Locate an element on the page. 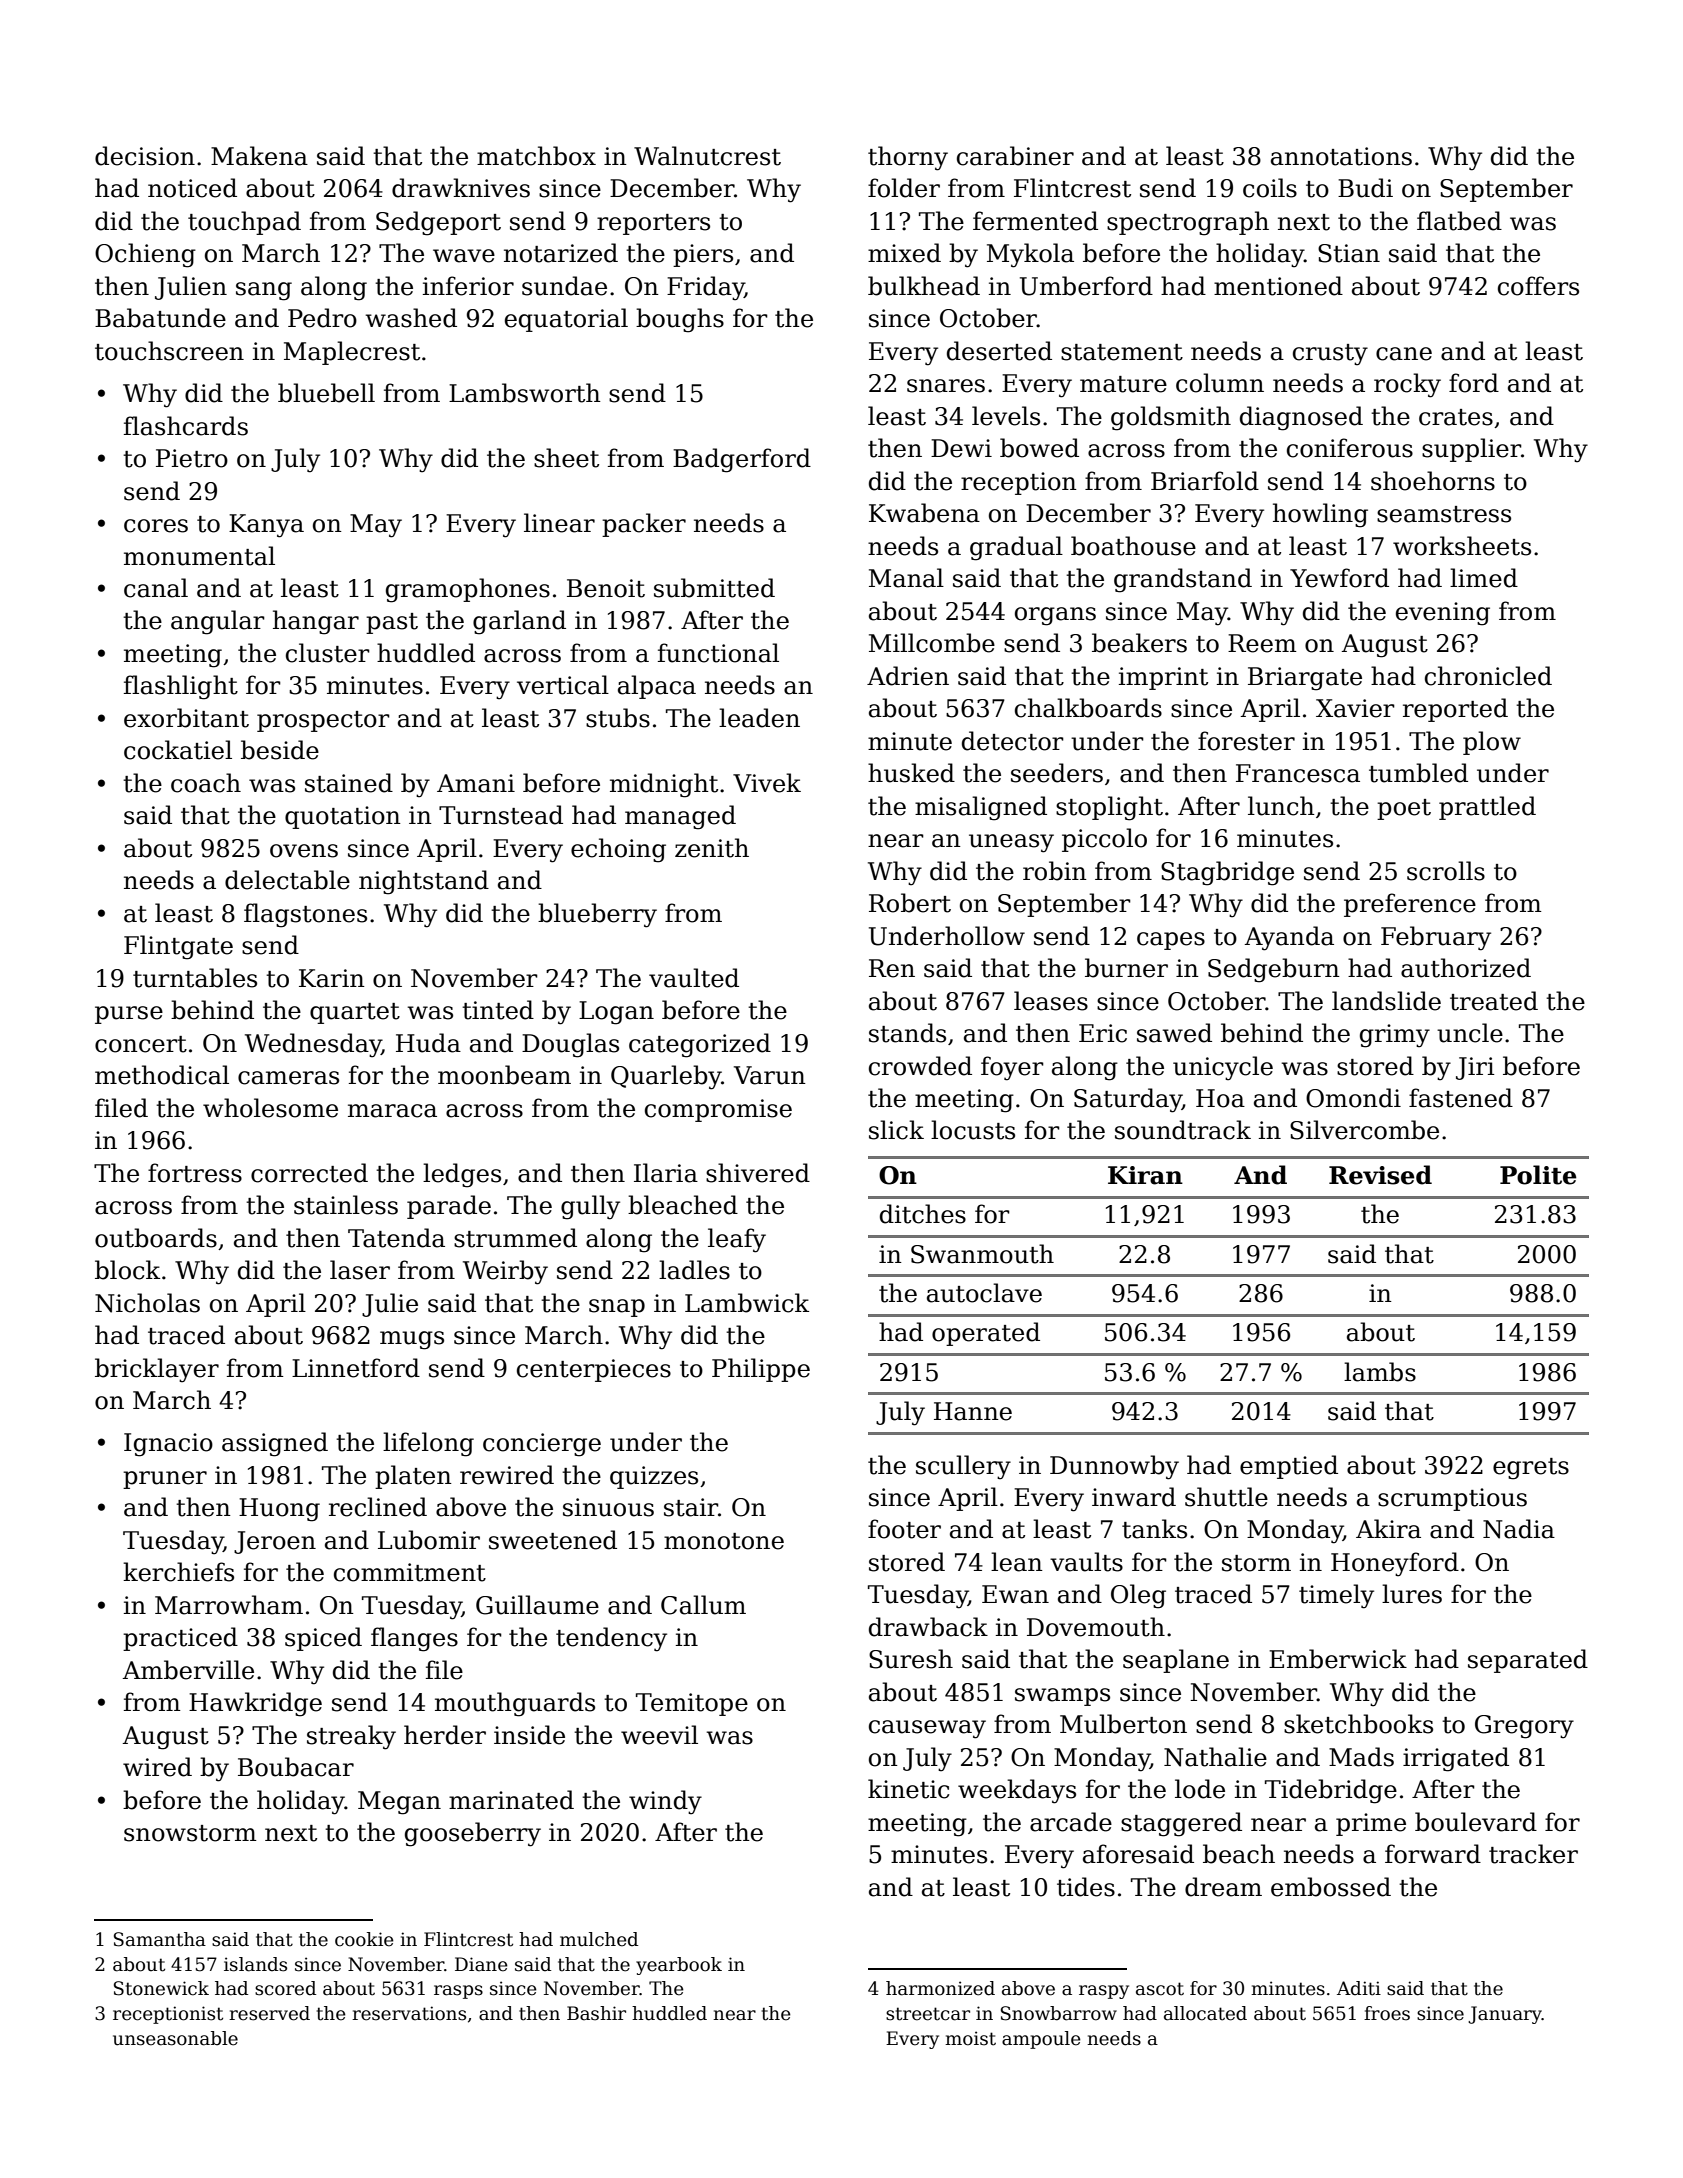  Megan is located at coordinates (399, 1803).
